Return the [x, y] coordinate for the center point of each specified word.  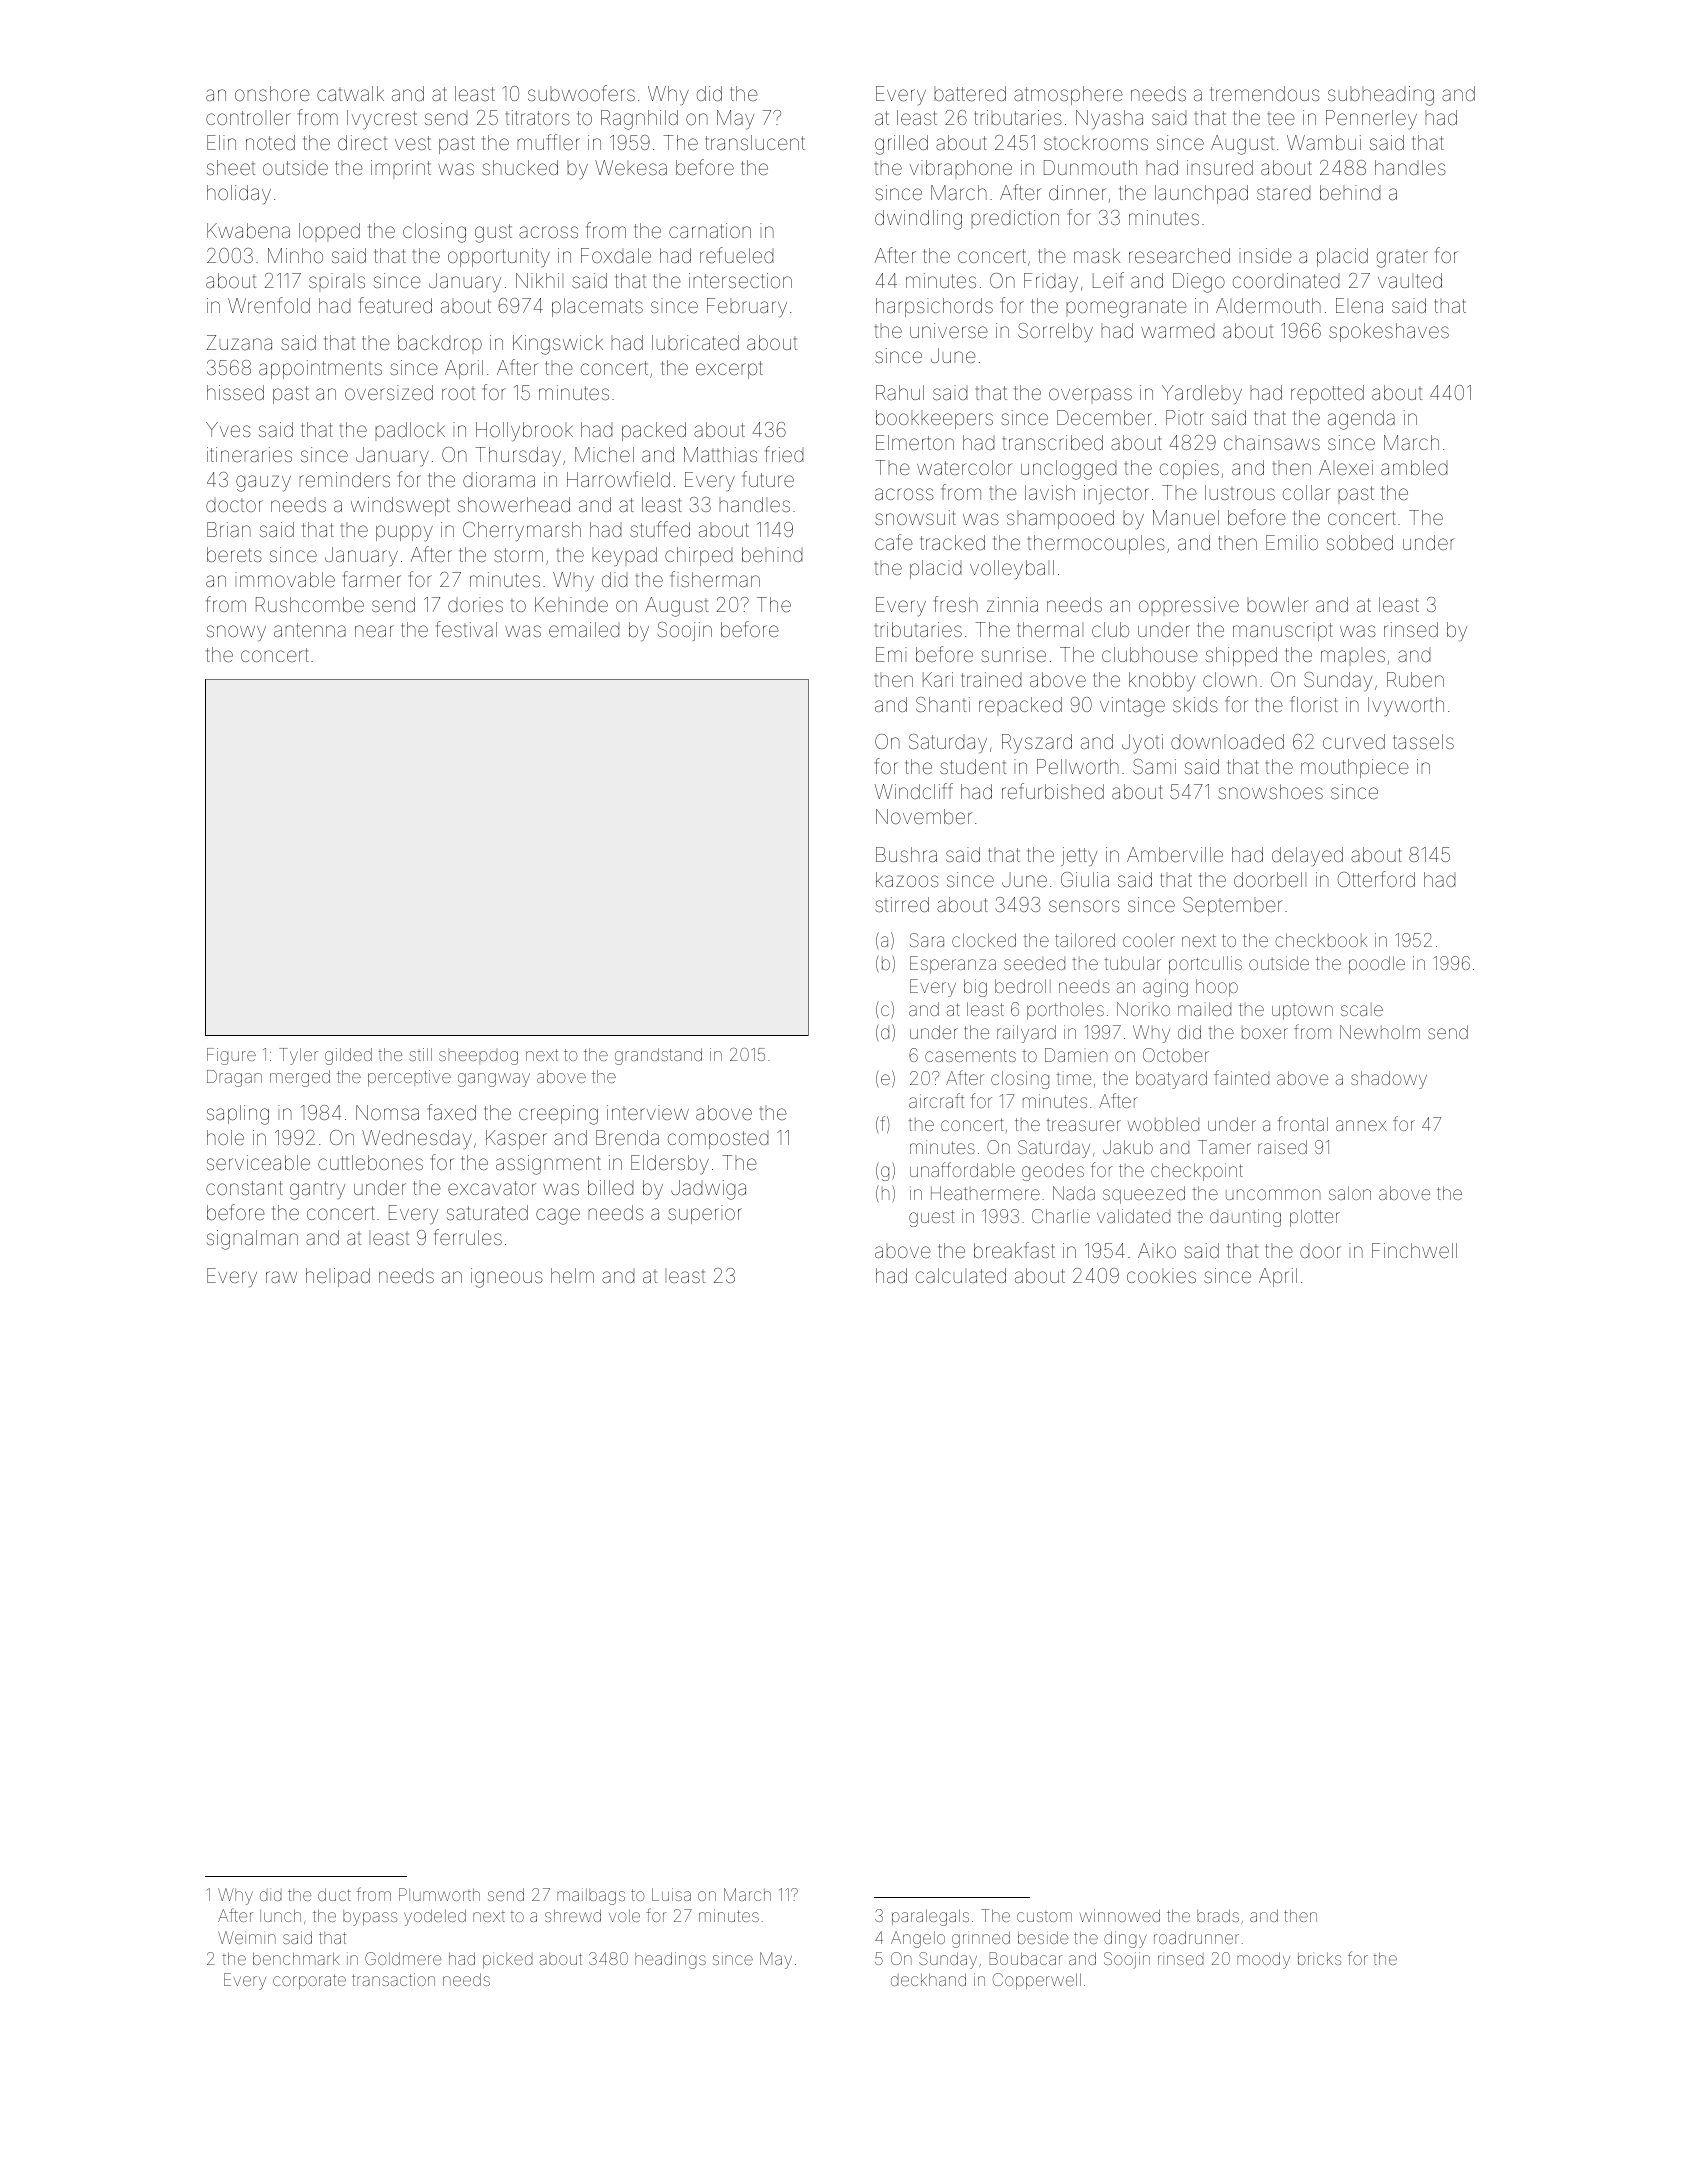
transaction [393, 1979]
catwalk [350, 93]
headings [670, 1960]
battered [970, 93]
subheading [1381, 96]
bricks [1319, 1958]
